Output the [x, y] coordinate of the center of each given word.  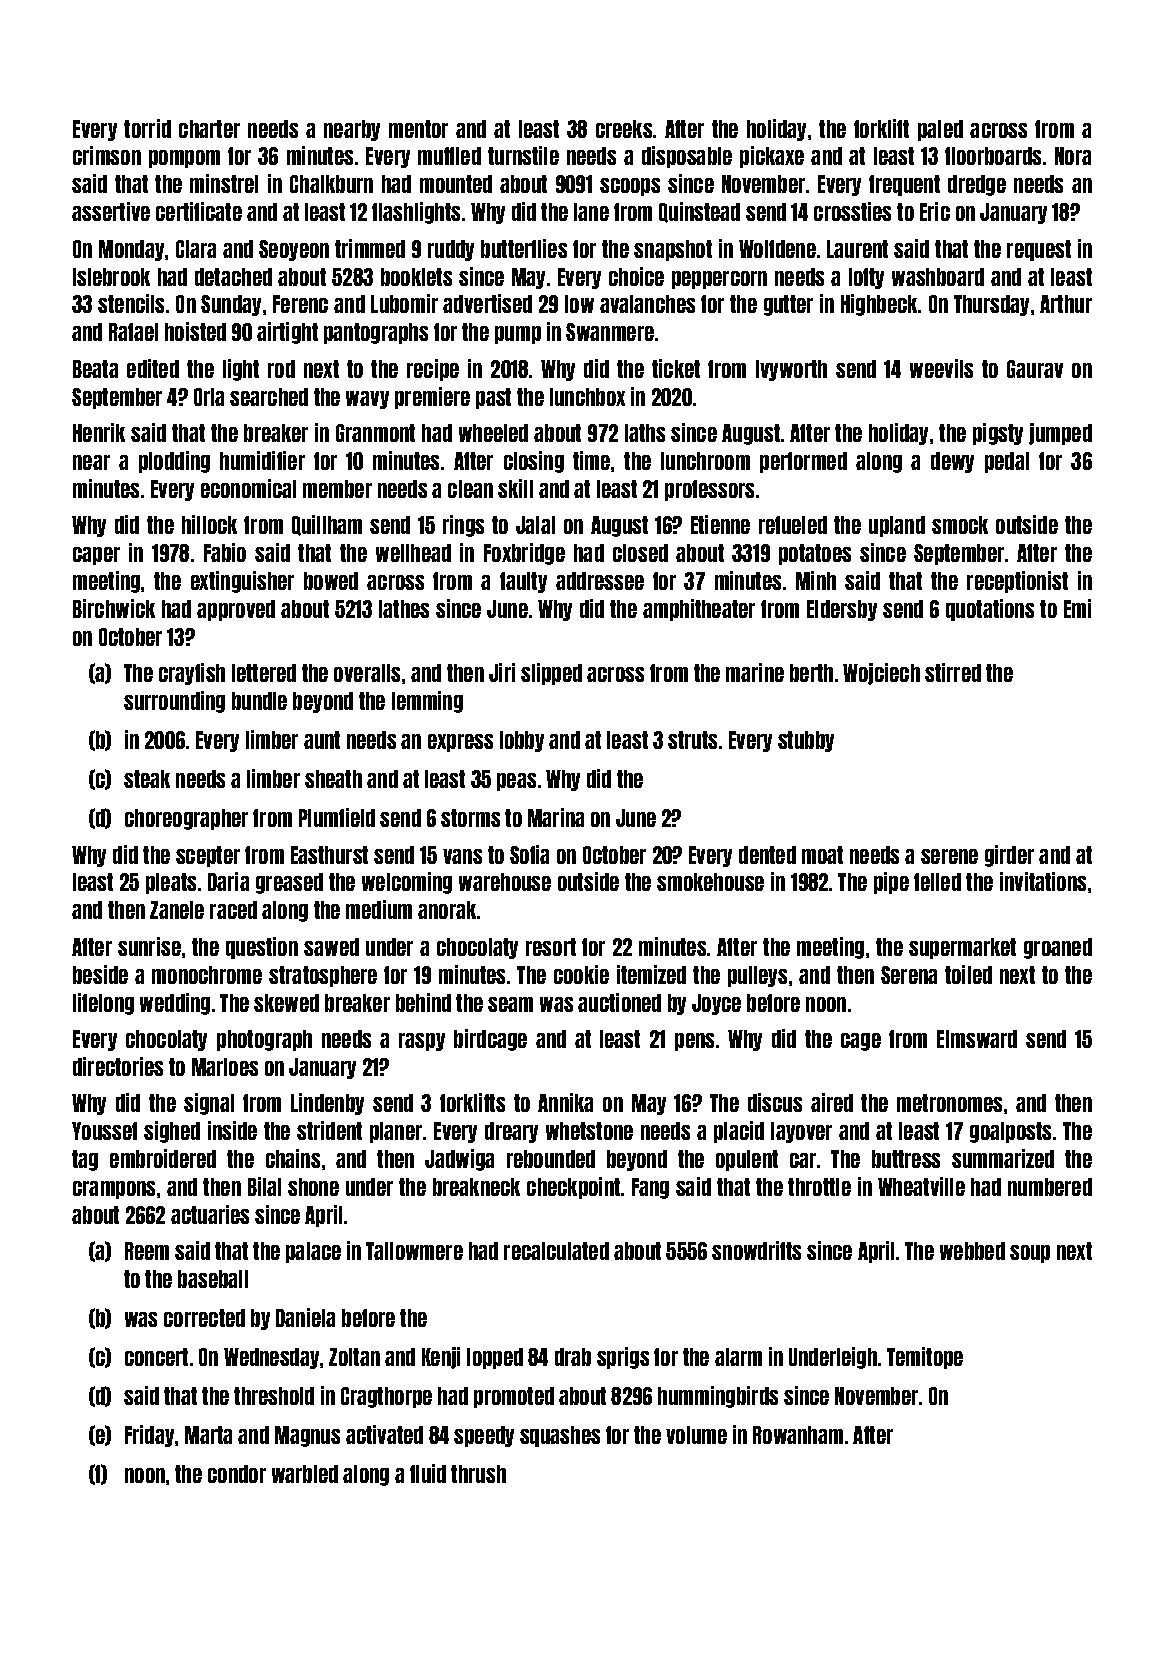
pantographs [376, 333]
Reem [147, 1251]
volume [696, 1435]
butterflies [524, 248]
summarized [1003, 1158]
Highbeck [879, 305]
